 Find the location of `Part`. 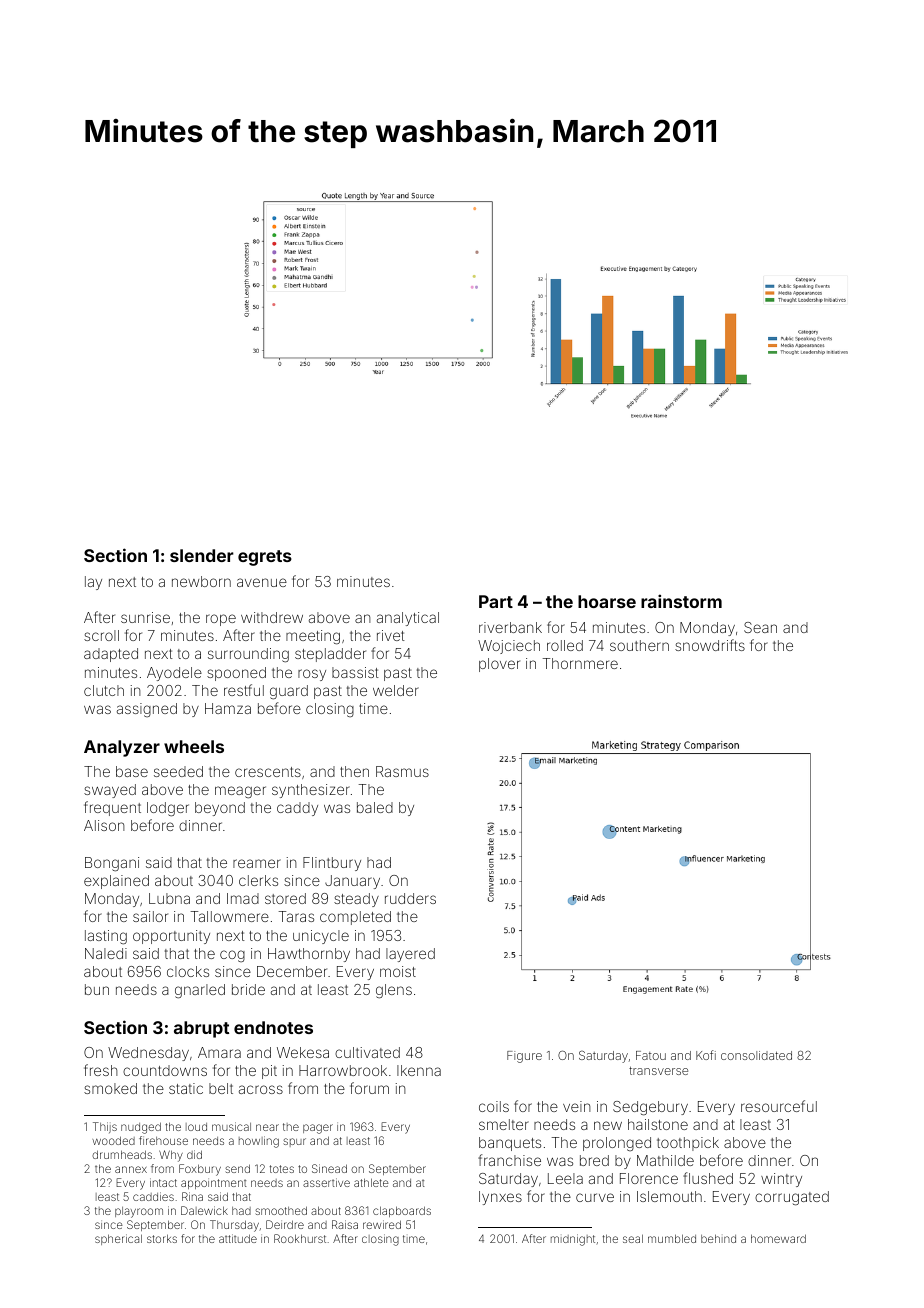

Part is located at coordinates (496, 601).
